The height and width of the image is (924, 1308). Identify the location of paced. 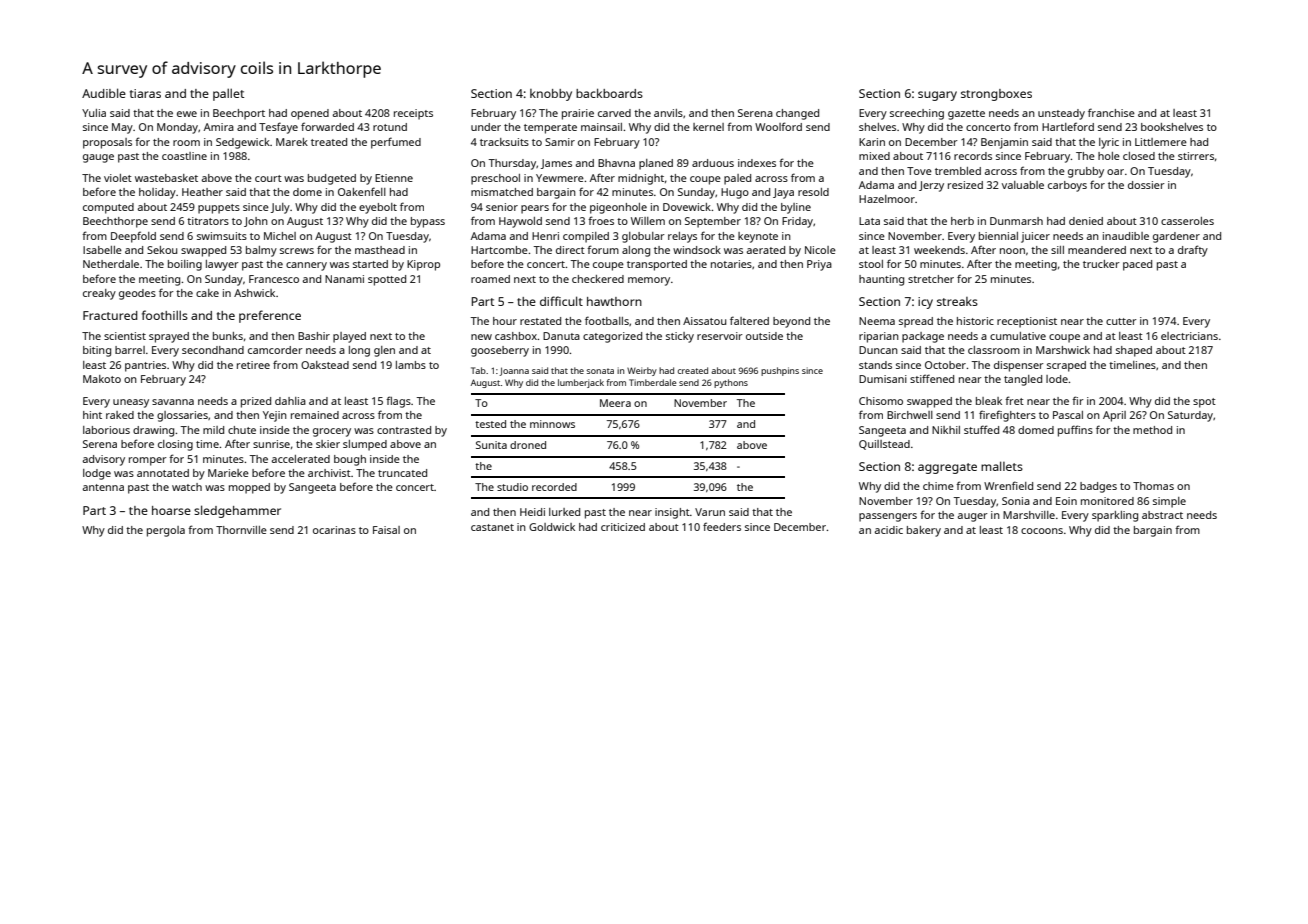
(1137, 265).
